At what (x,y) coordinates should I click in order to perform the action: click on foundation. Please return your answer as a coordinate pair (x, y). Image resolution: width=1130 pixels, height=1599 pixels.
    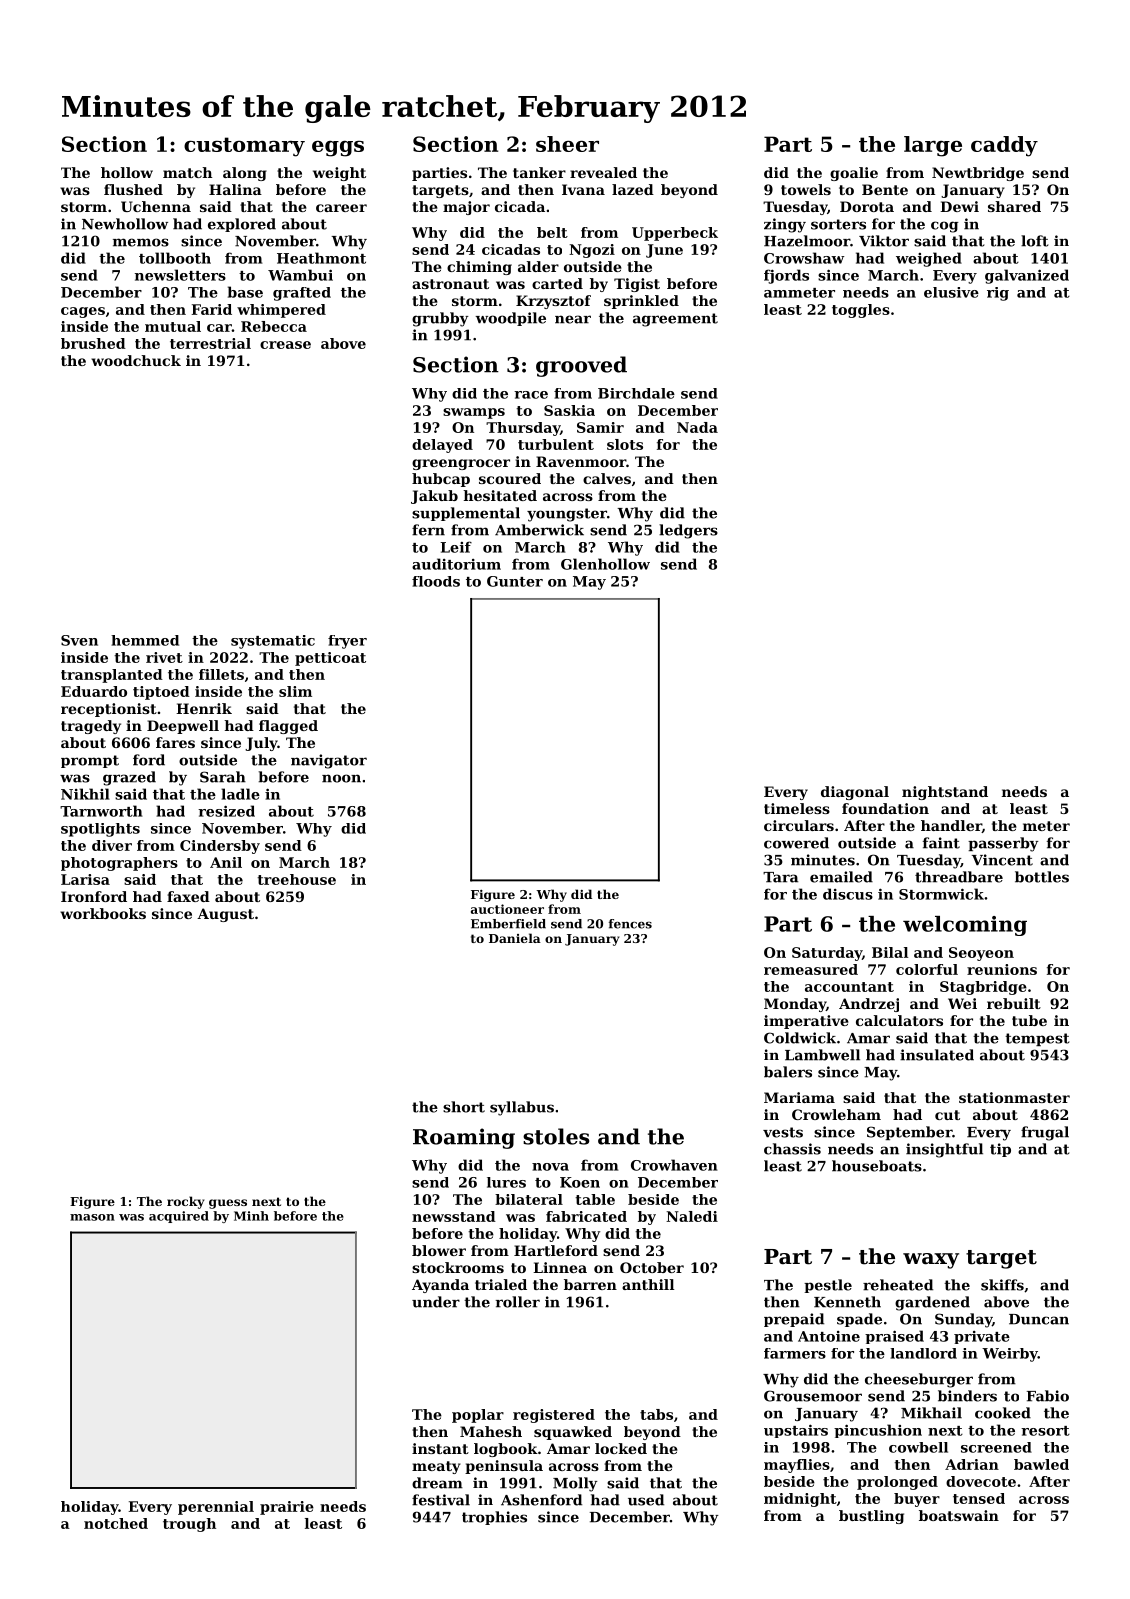
    Looking at the image, I should click on (885, 808).
